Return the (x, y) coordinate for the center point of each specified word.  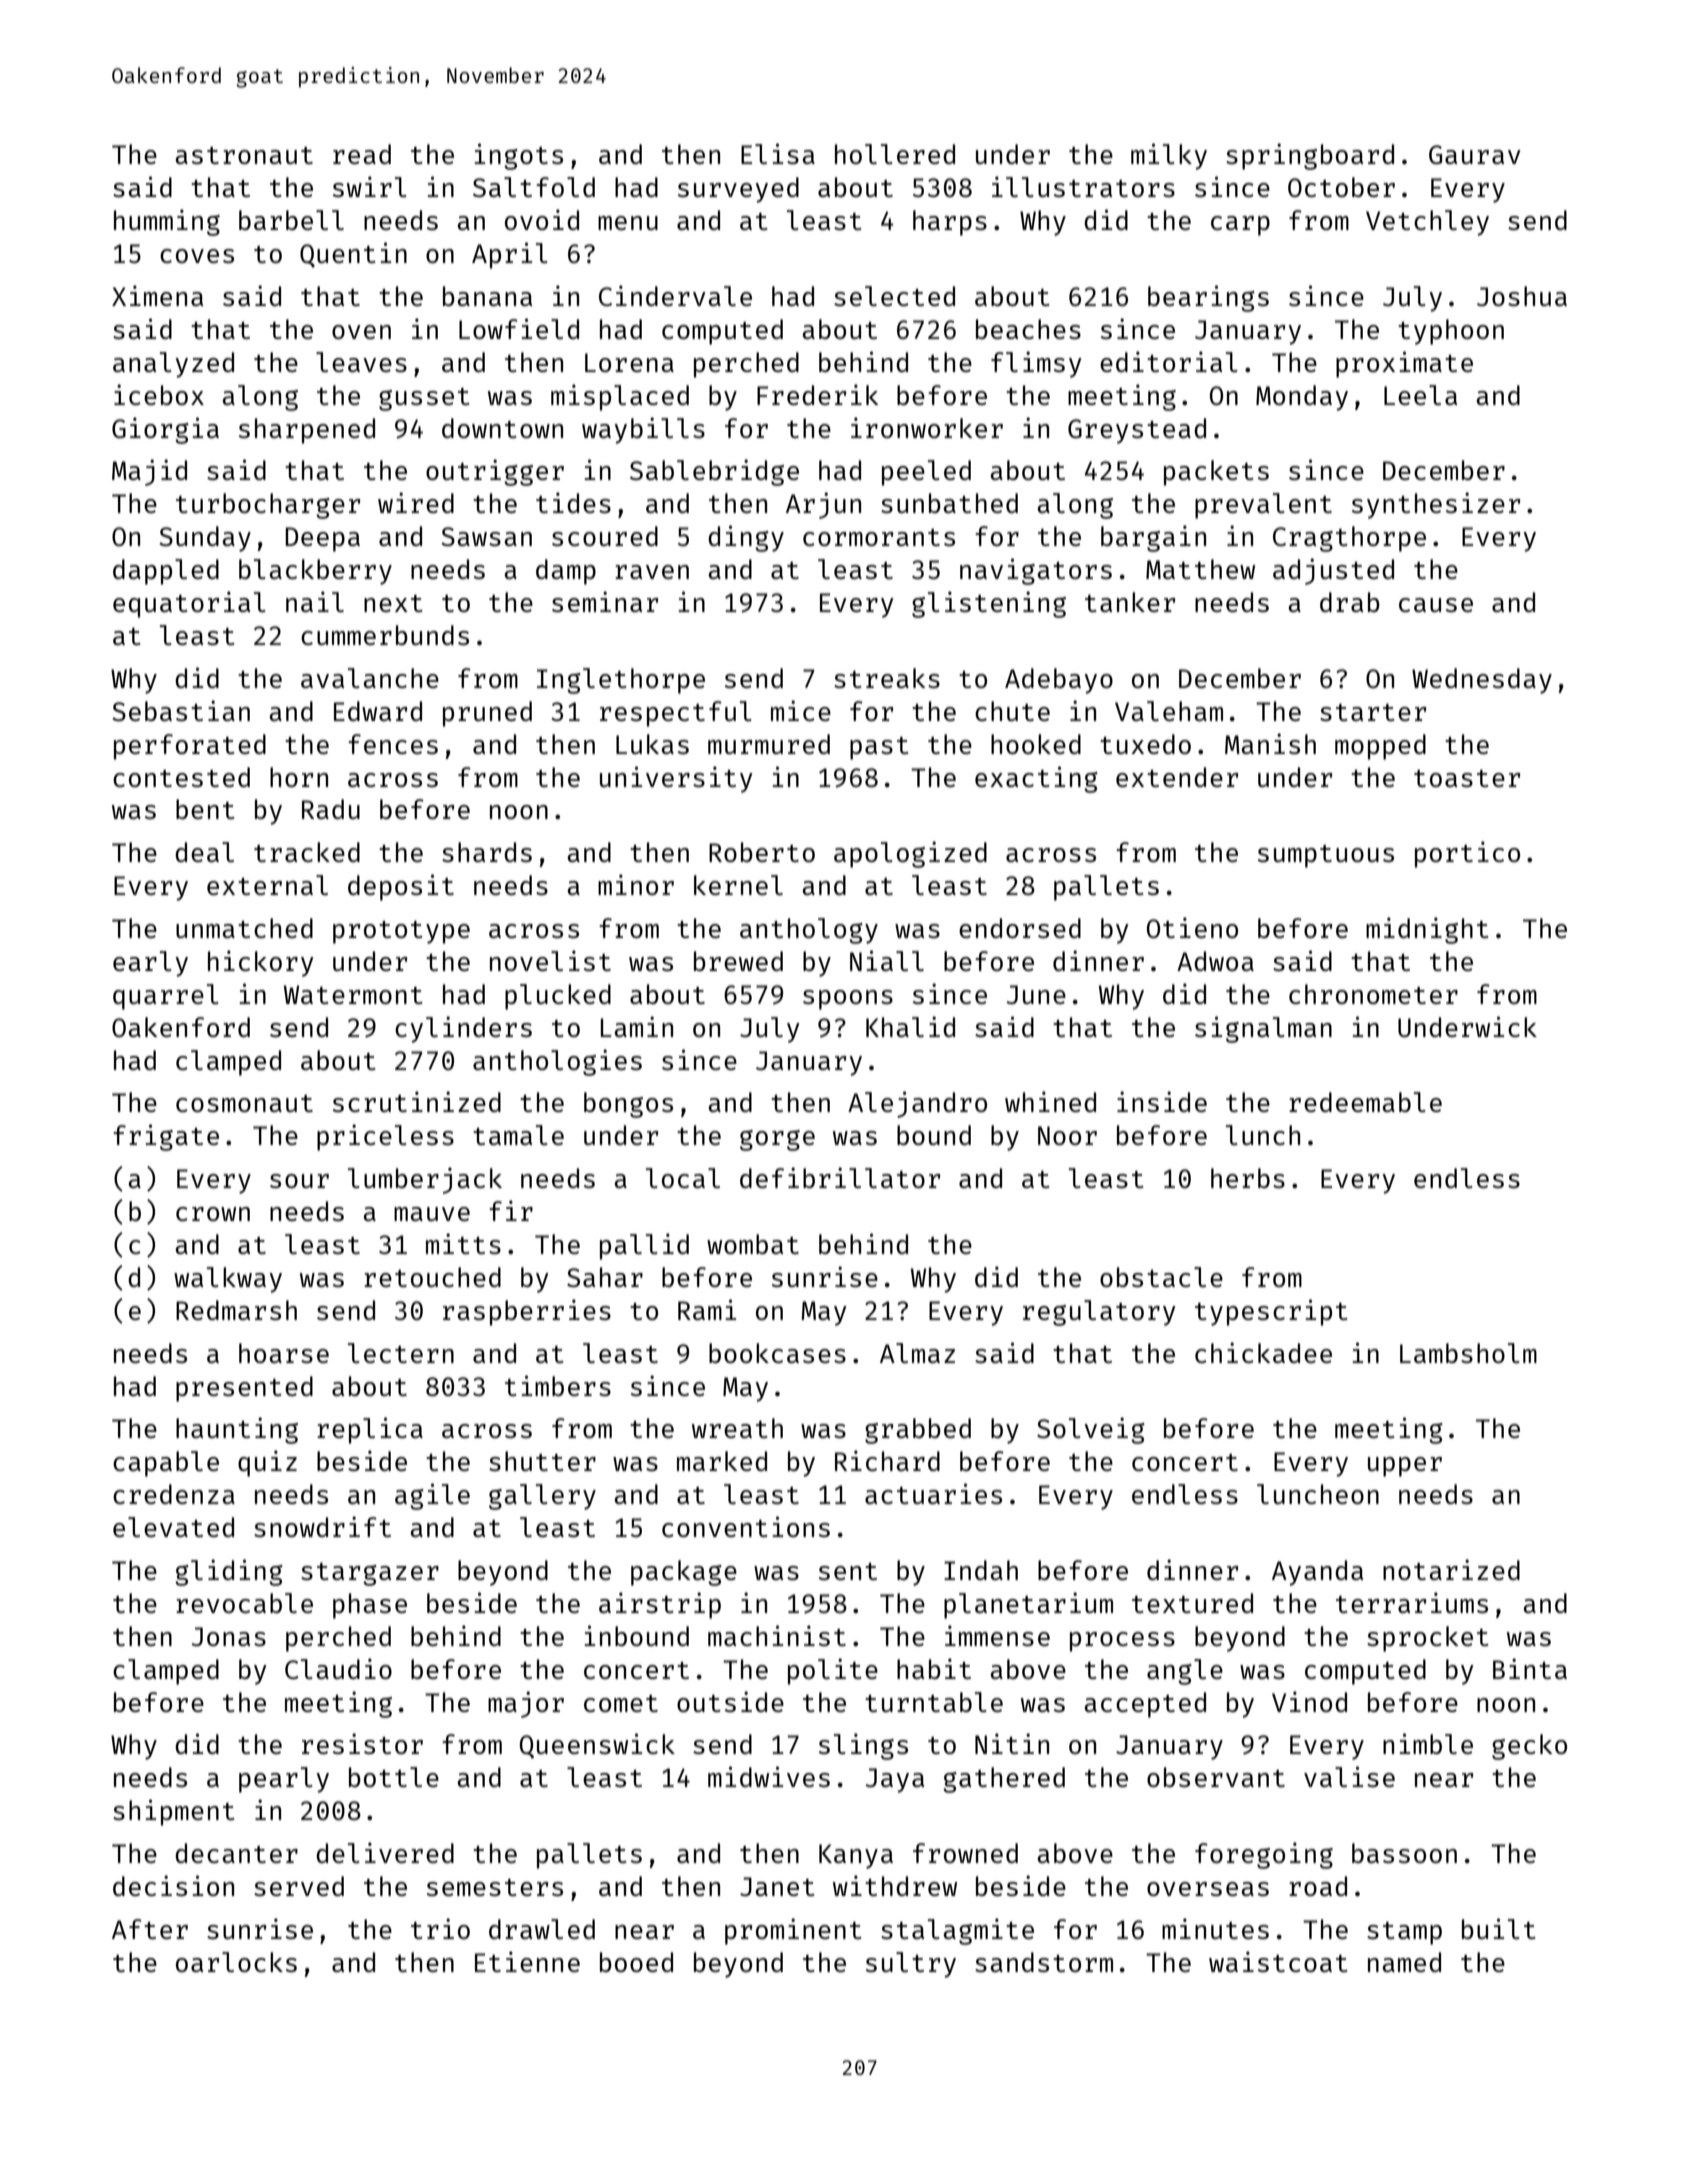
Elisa (778, 153)
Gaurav (1475, 154)
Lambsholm (1468, 1353)
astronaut (244, 155)
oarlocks (236, 1962)
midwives (769, 1776)
